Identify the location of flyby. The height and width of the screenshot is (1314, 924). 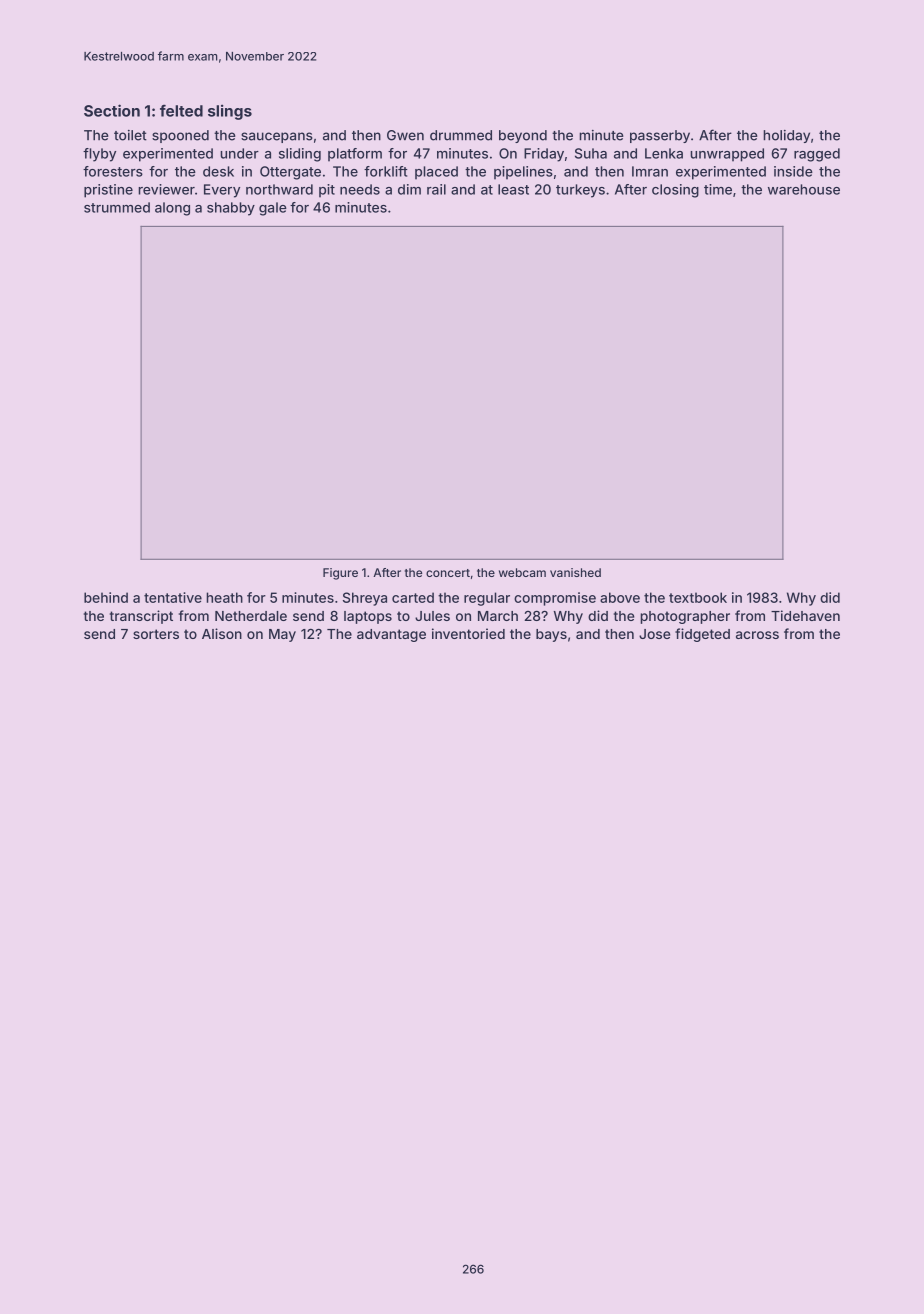
(99, 155).
